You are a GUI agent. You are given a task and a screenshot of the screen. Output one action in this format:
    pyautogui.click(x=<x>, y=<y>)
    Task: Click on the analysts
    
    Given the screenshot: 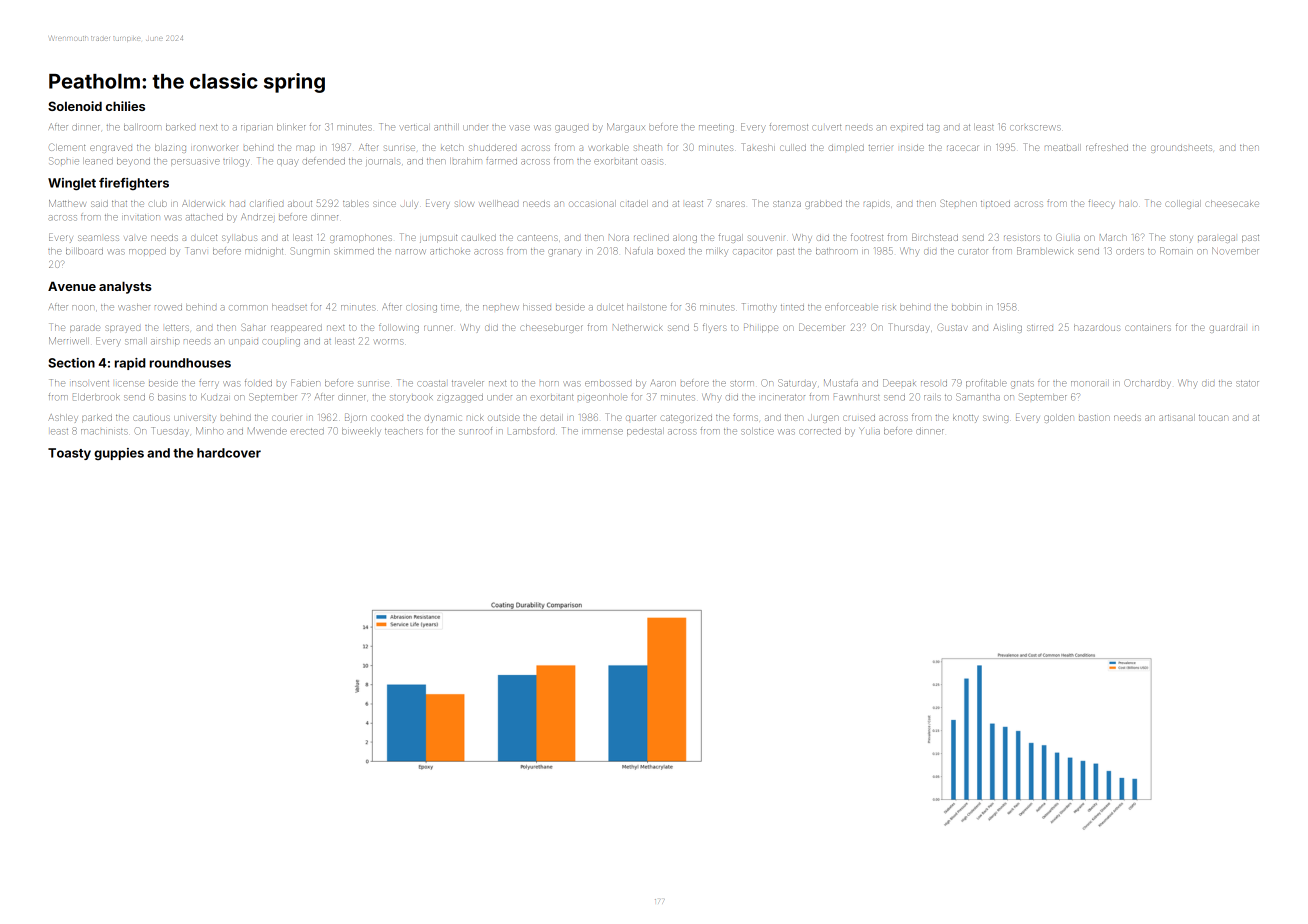 What is the action you would take?
    pyautogui.click(x=125, y=287)
